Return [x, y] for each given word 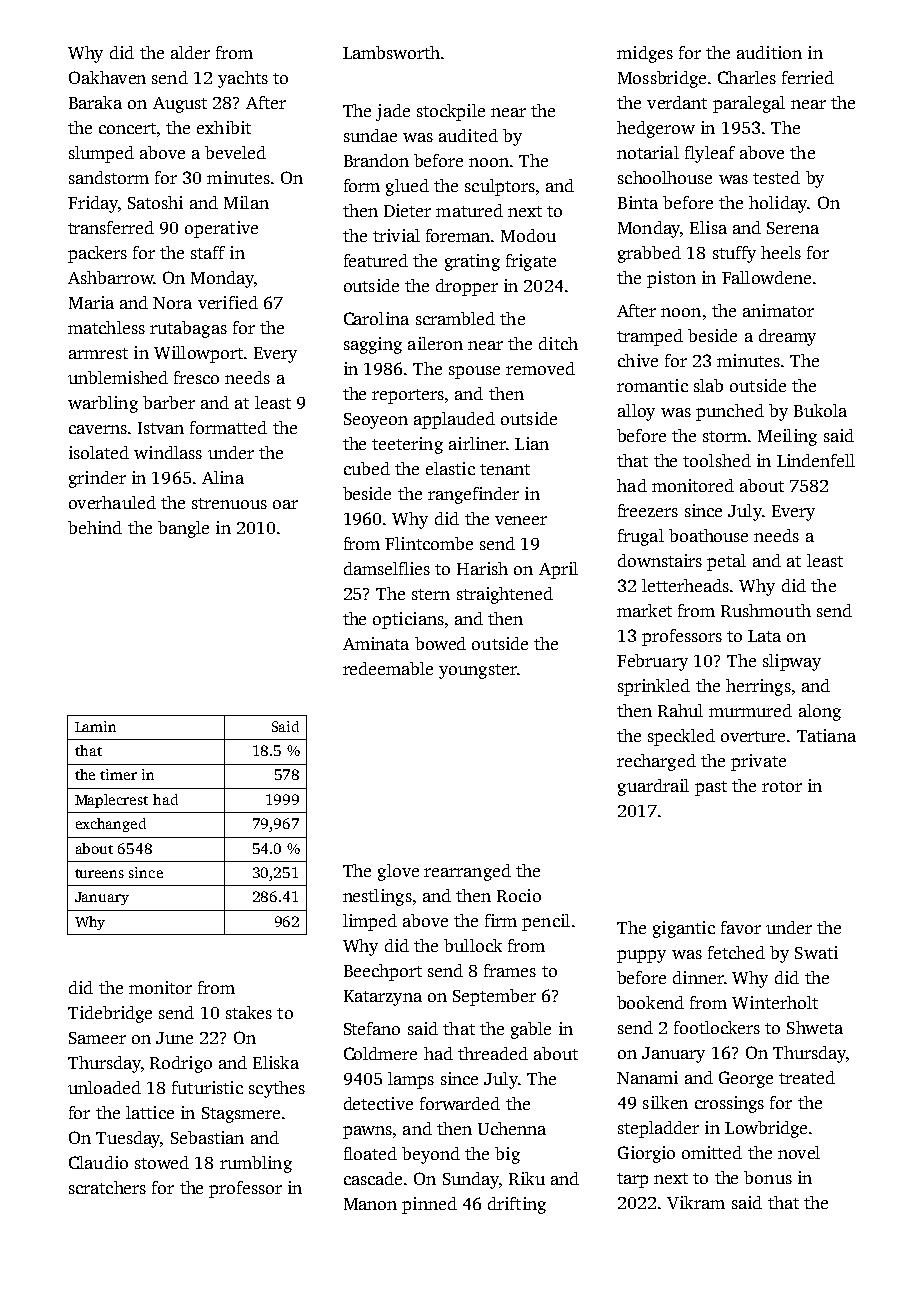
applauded [454, 420]
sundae [370, 135]
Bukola [820, 410]
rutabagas [188, 329]
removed [540, 368]
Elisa [708, 227]
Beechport [383, 972]
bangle [183, 529]
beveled [235, 152]
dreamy [787, 337]
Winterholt [775, 1002]
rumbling [256, 1164]
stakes [249, 1012]
